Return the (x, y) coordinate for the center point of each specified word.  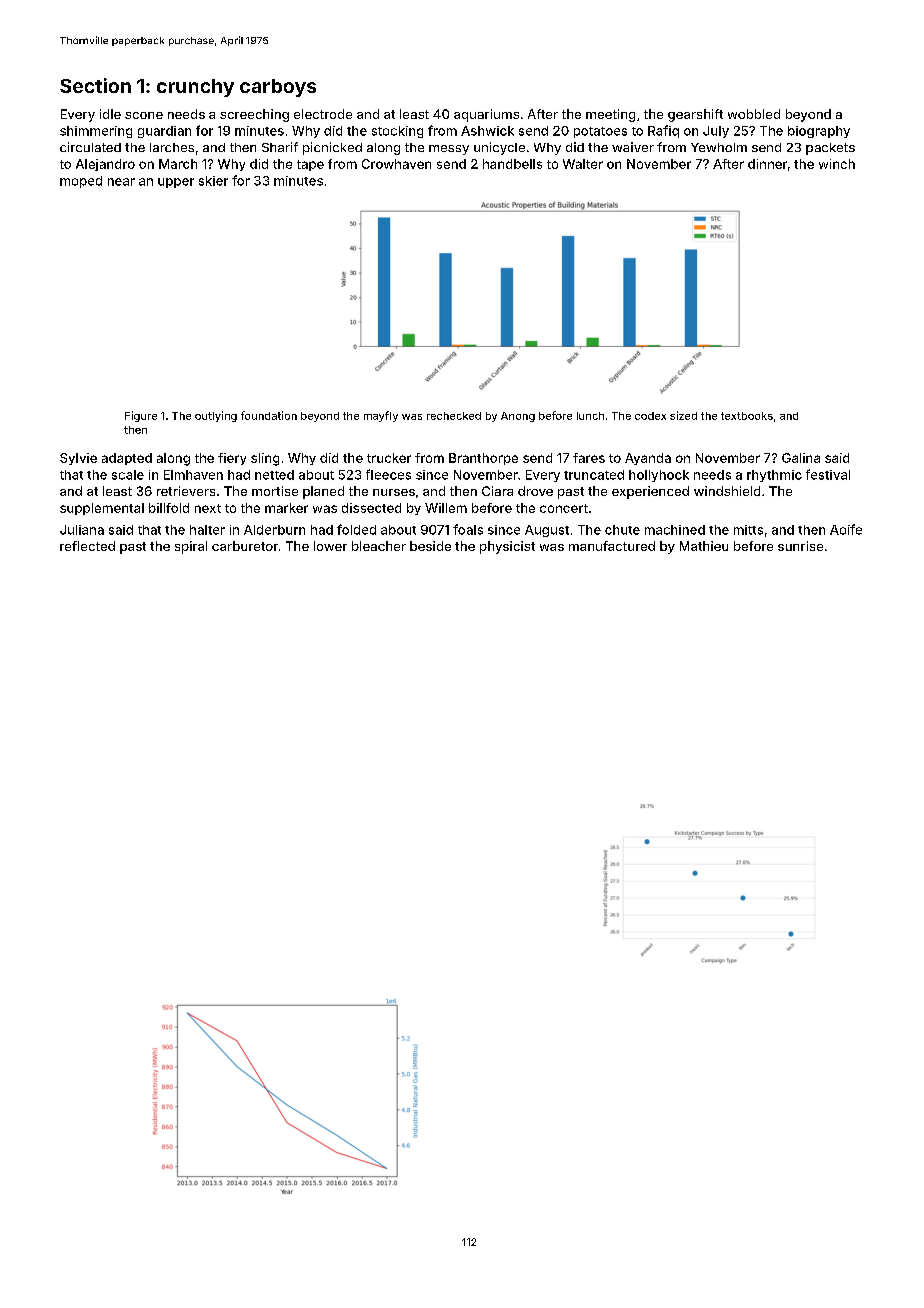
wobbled (754, 114)
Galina (801, 458)
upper (176, 183)
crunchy (195, 88)
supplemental (102, 509)
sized (683, 415)
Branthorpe (483, 459)
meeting (610, 115)
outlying (216, 416)
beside (430, 546)
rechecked (454, 416)
